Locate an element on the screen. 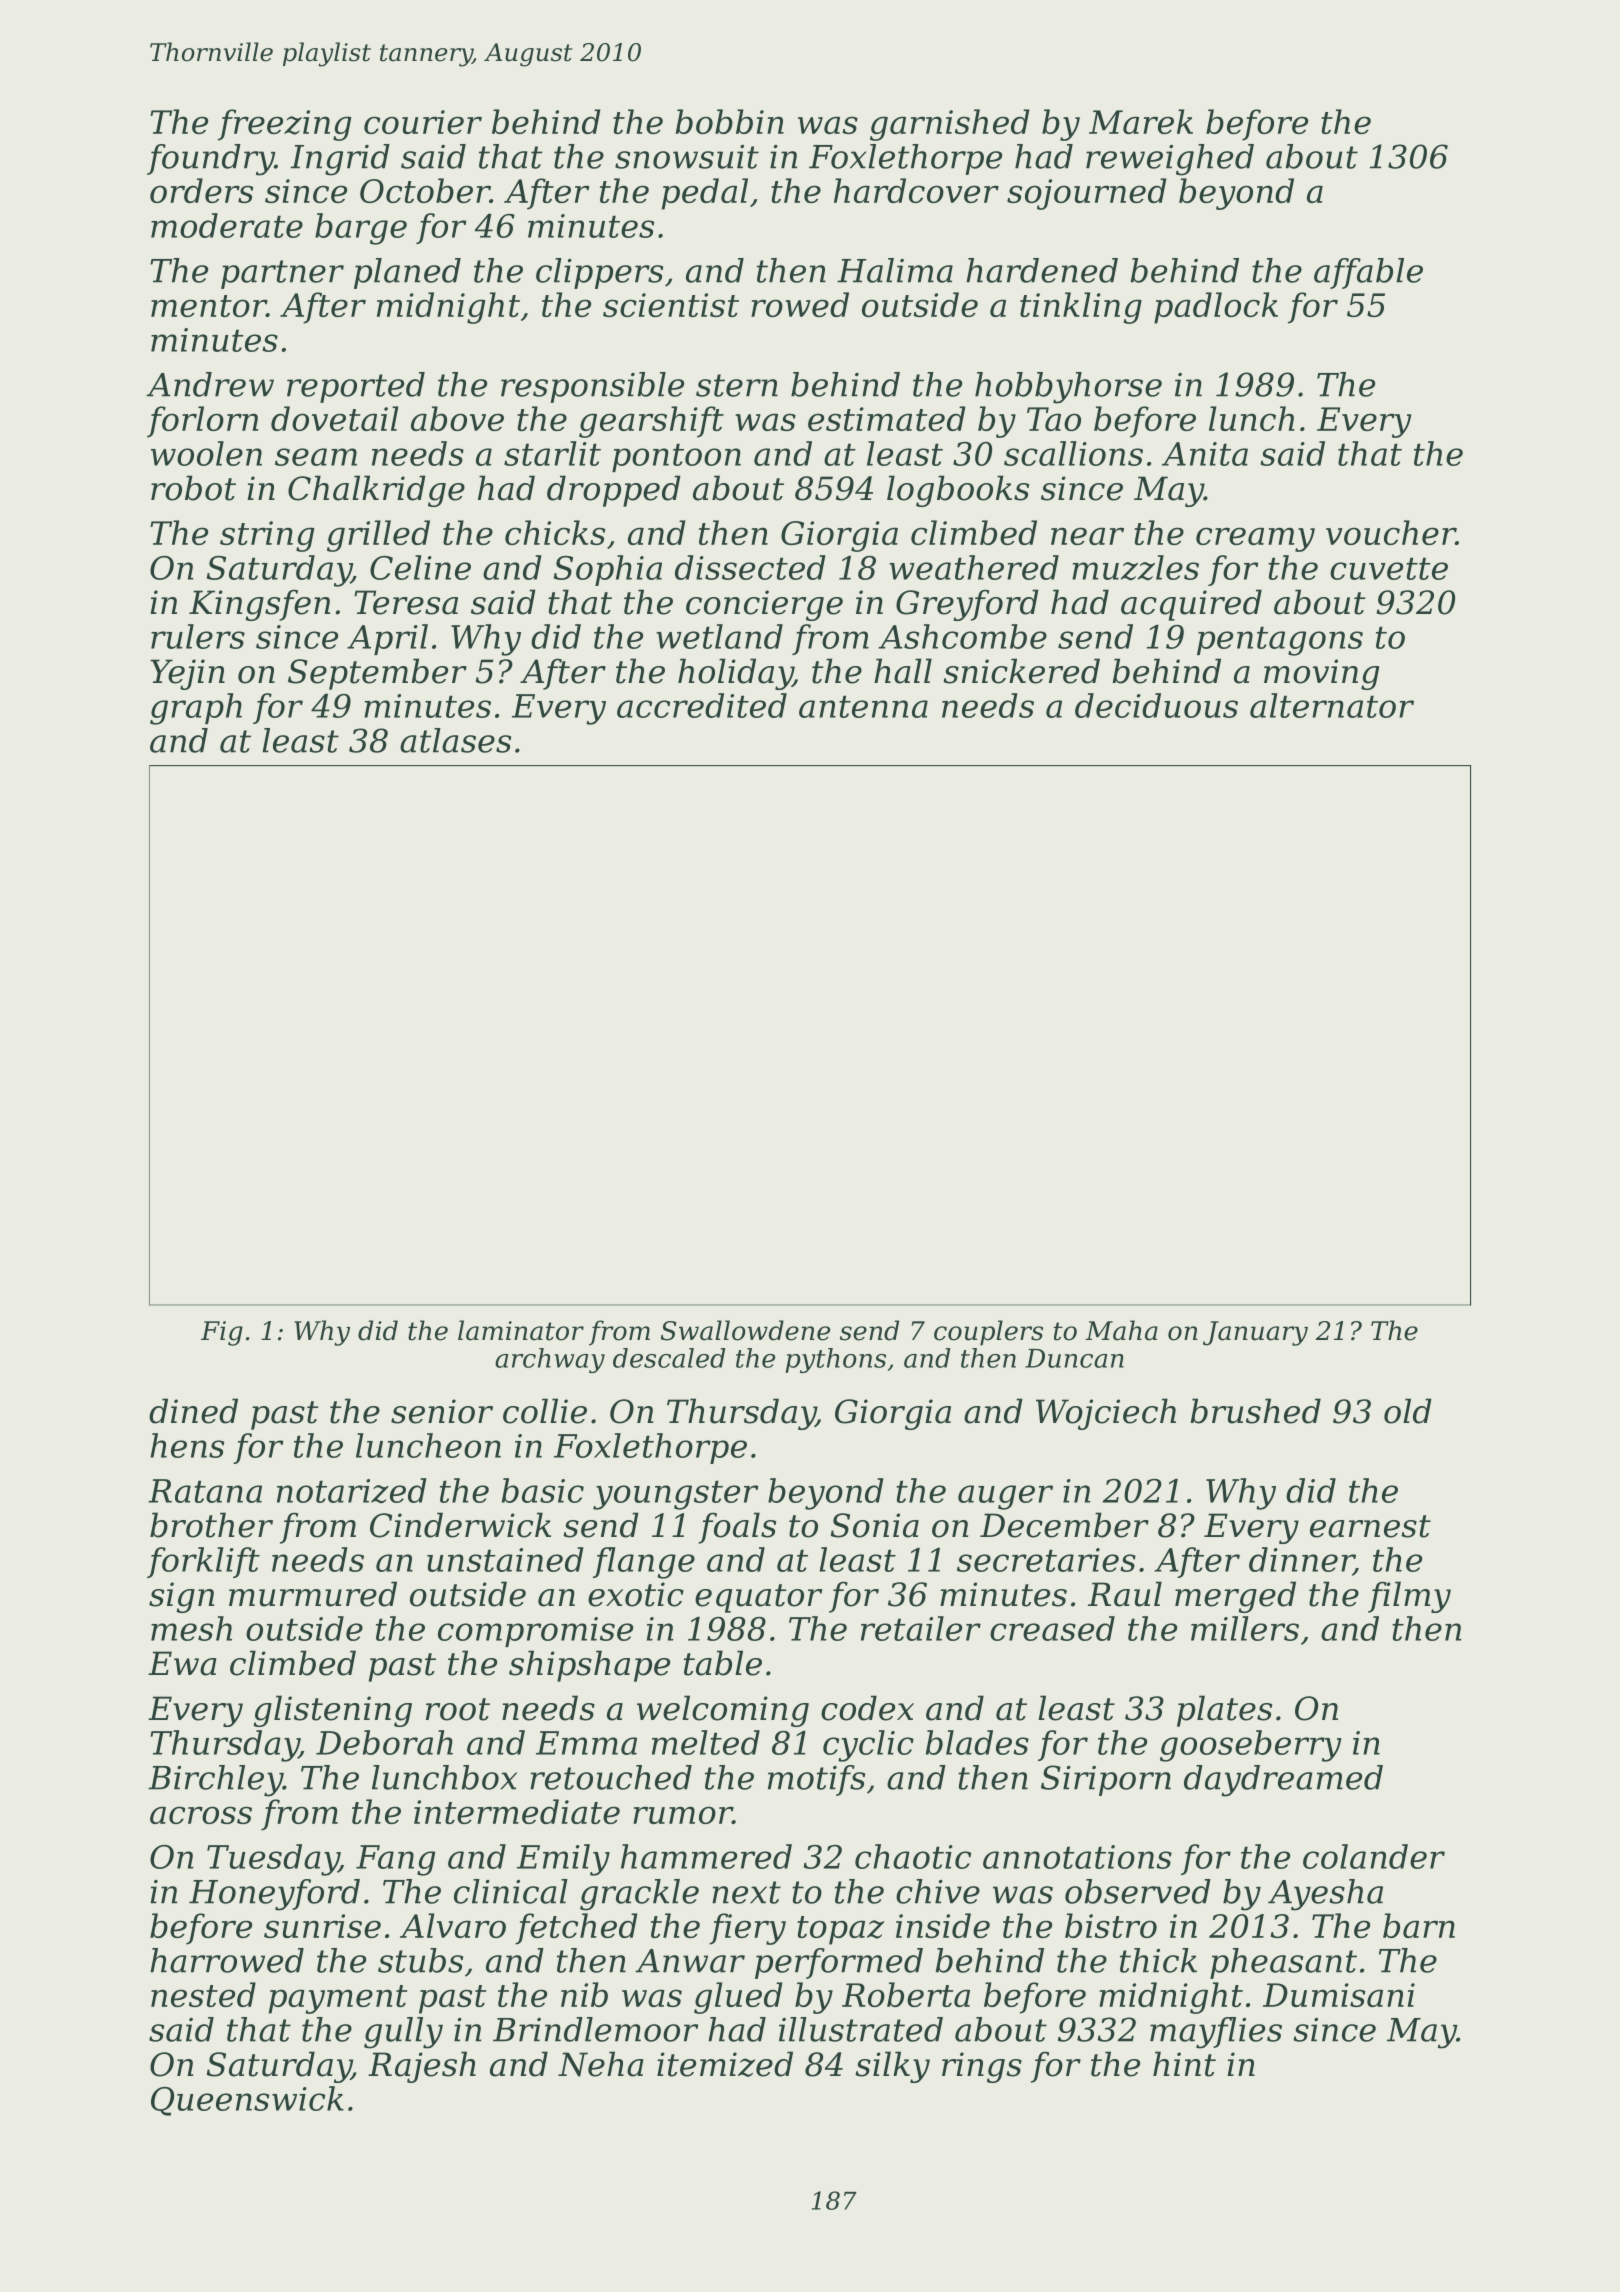  December is located at coordinates (1064, 1525).
